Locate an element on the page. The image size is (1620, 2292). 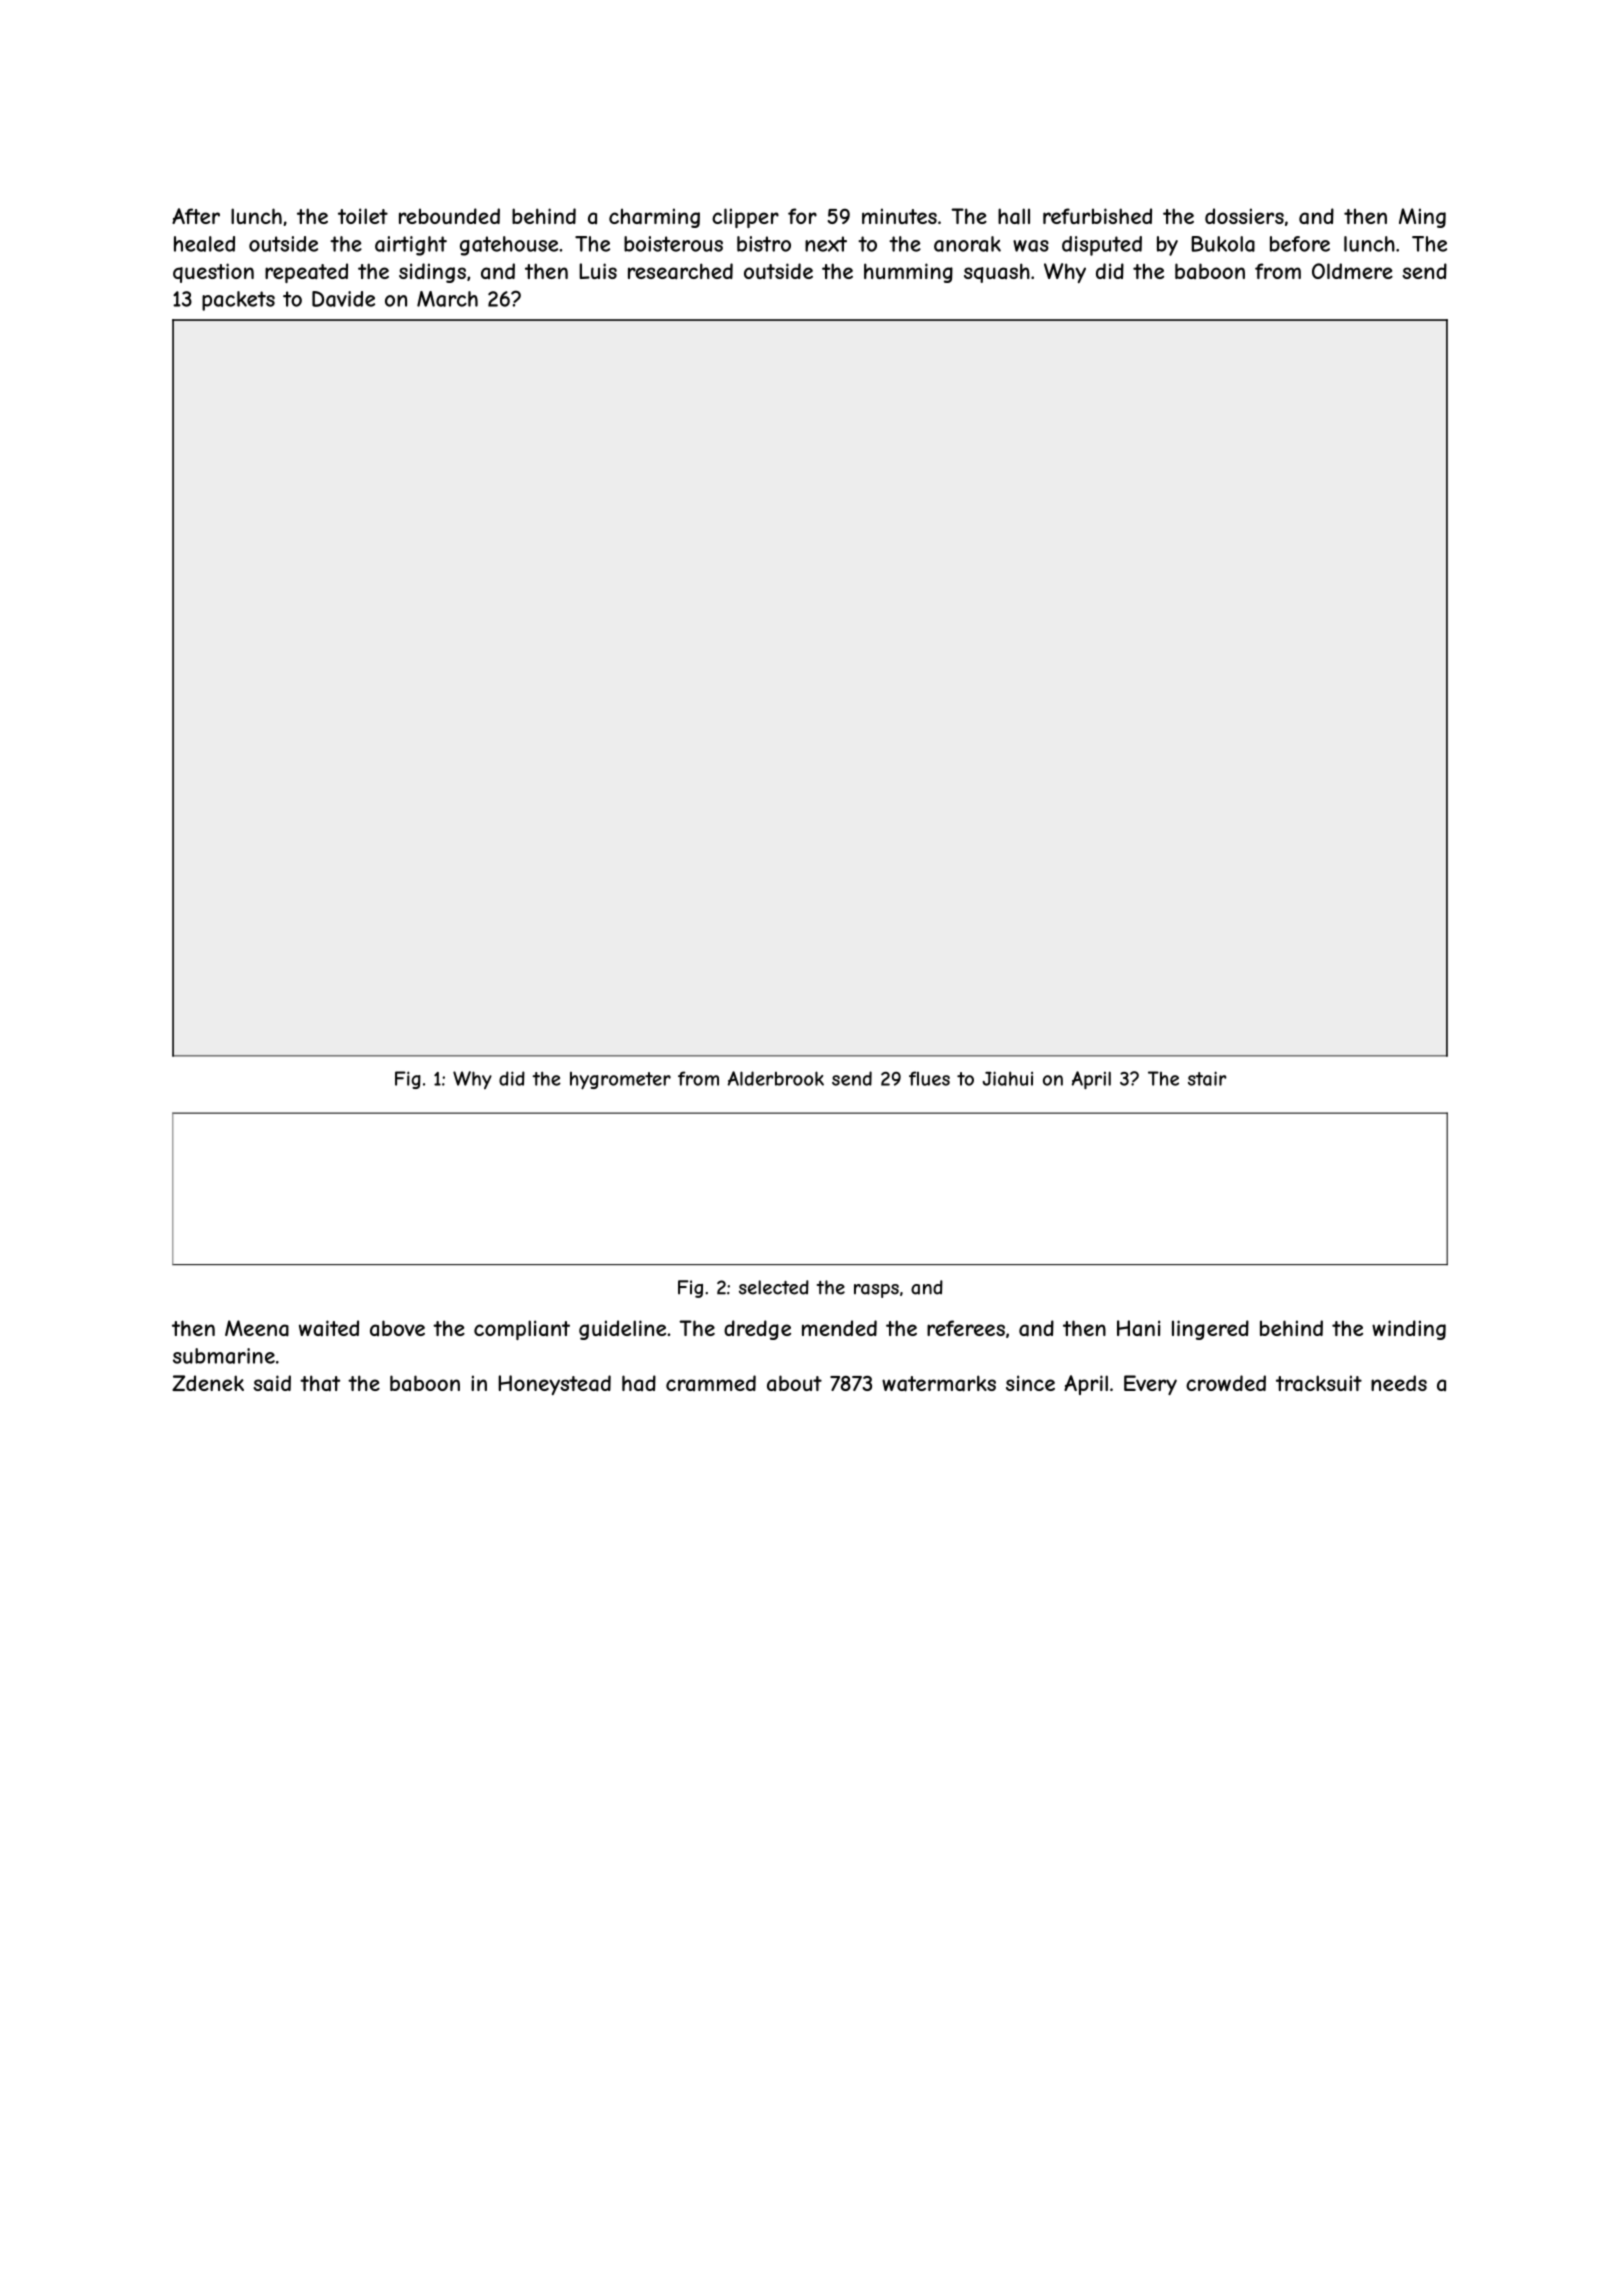
hygrometer is located at coordinates (620, 1081).
